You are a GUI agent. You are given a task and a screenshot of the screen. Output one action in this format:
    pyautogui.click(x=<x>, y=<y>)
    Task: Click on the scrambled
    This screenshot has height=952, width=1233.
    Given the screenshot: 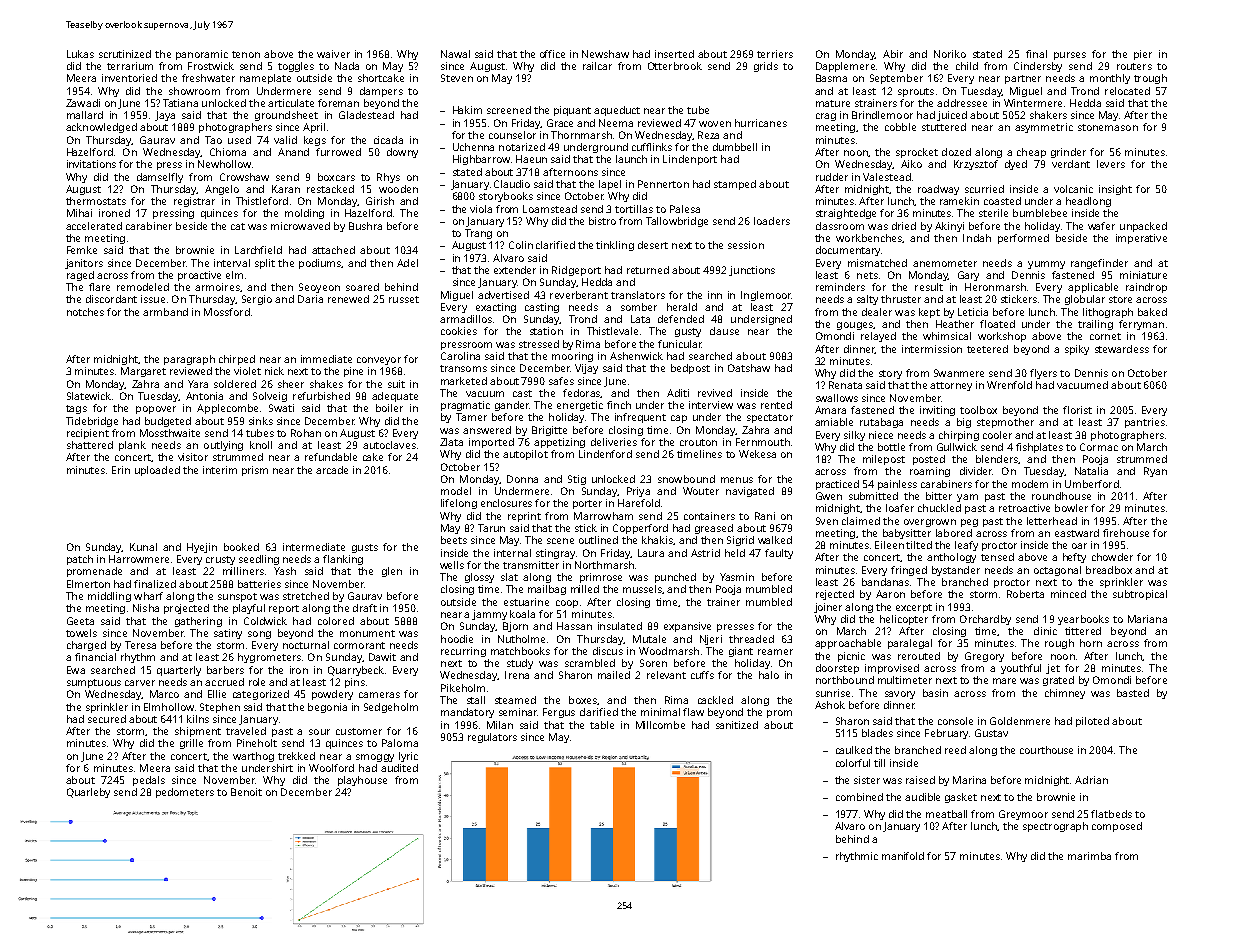 What is the action you would take?
    pyautogui.click(x=590, y=663)
